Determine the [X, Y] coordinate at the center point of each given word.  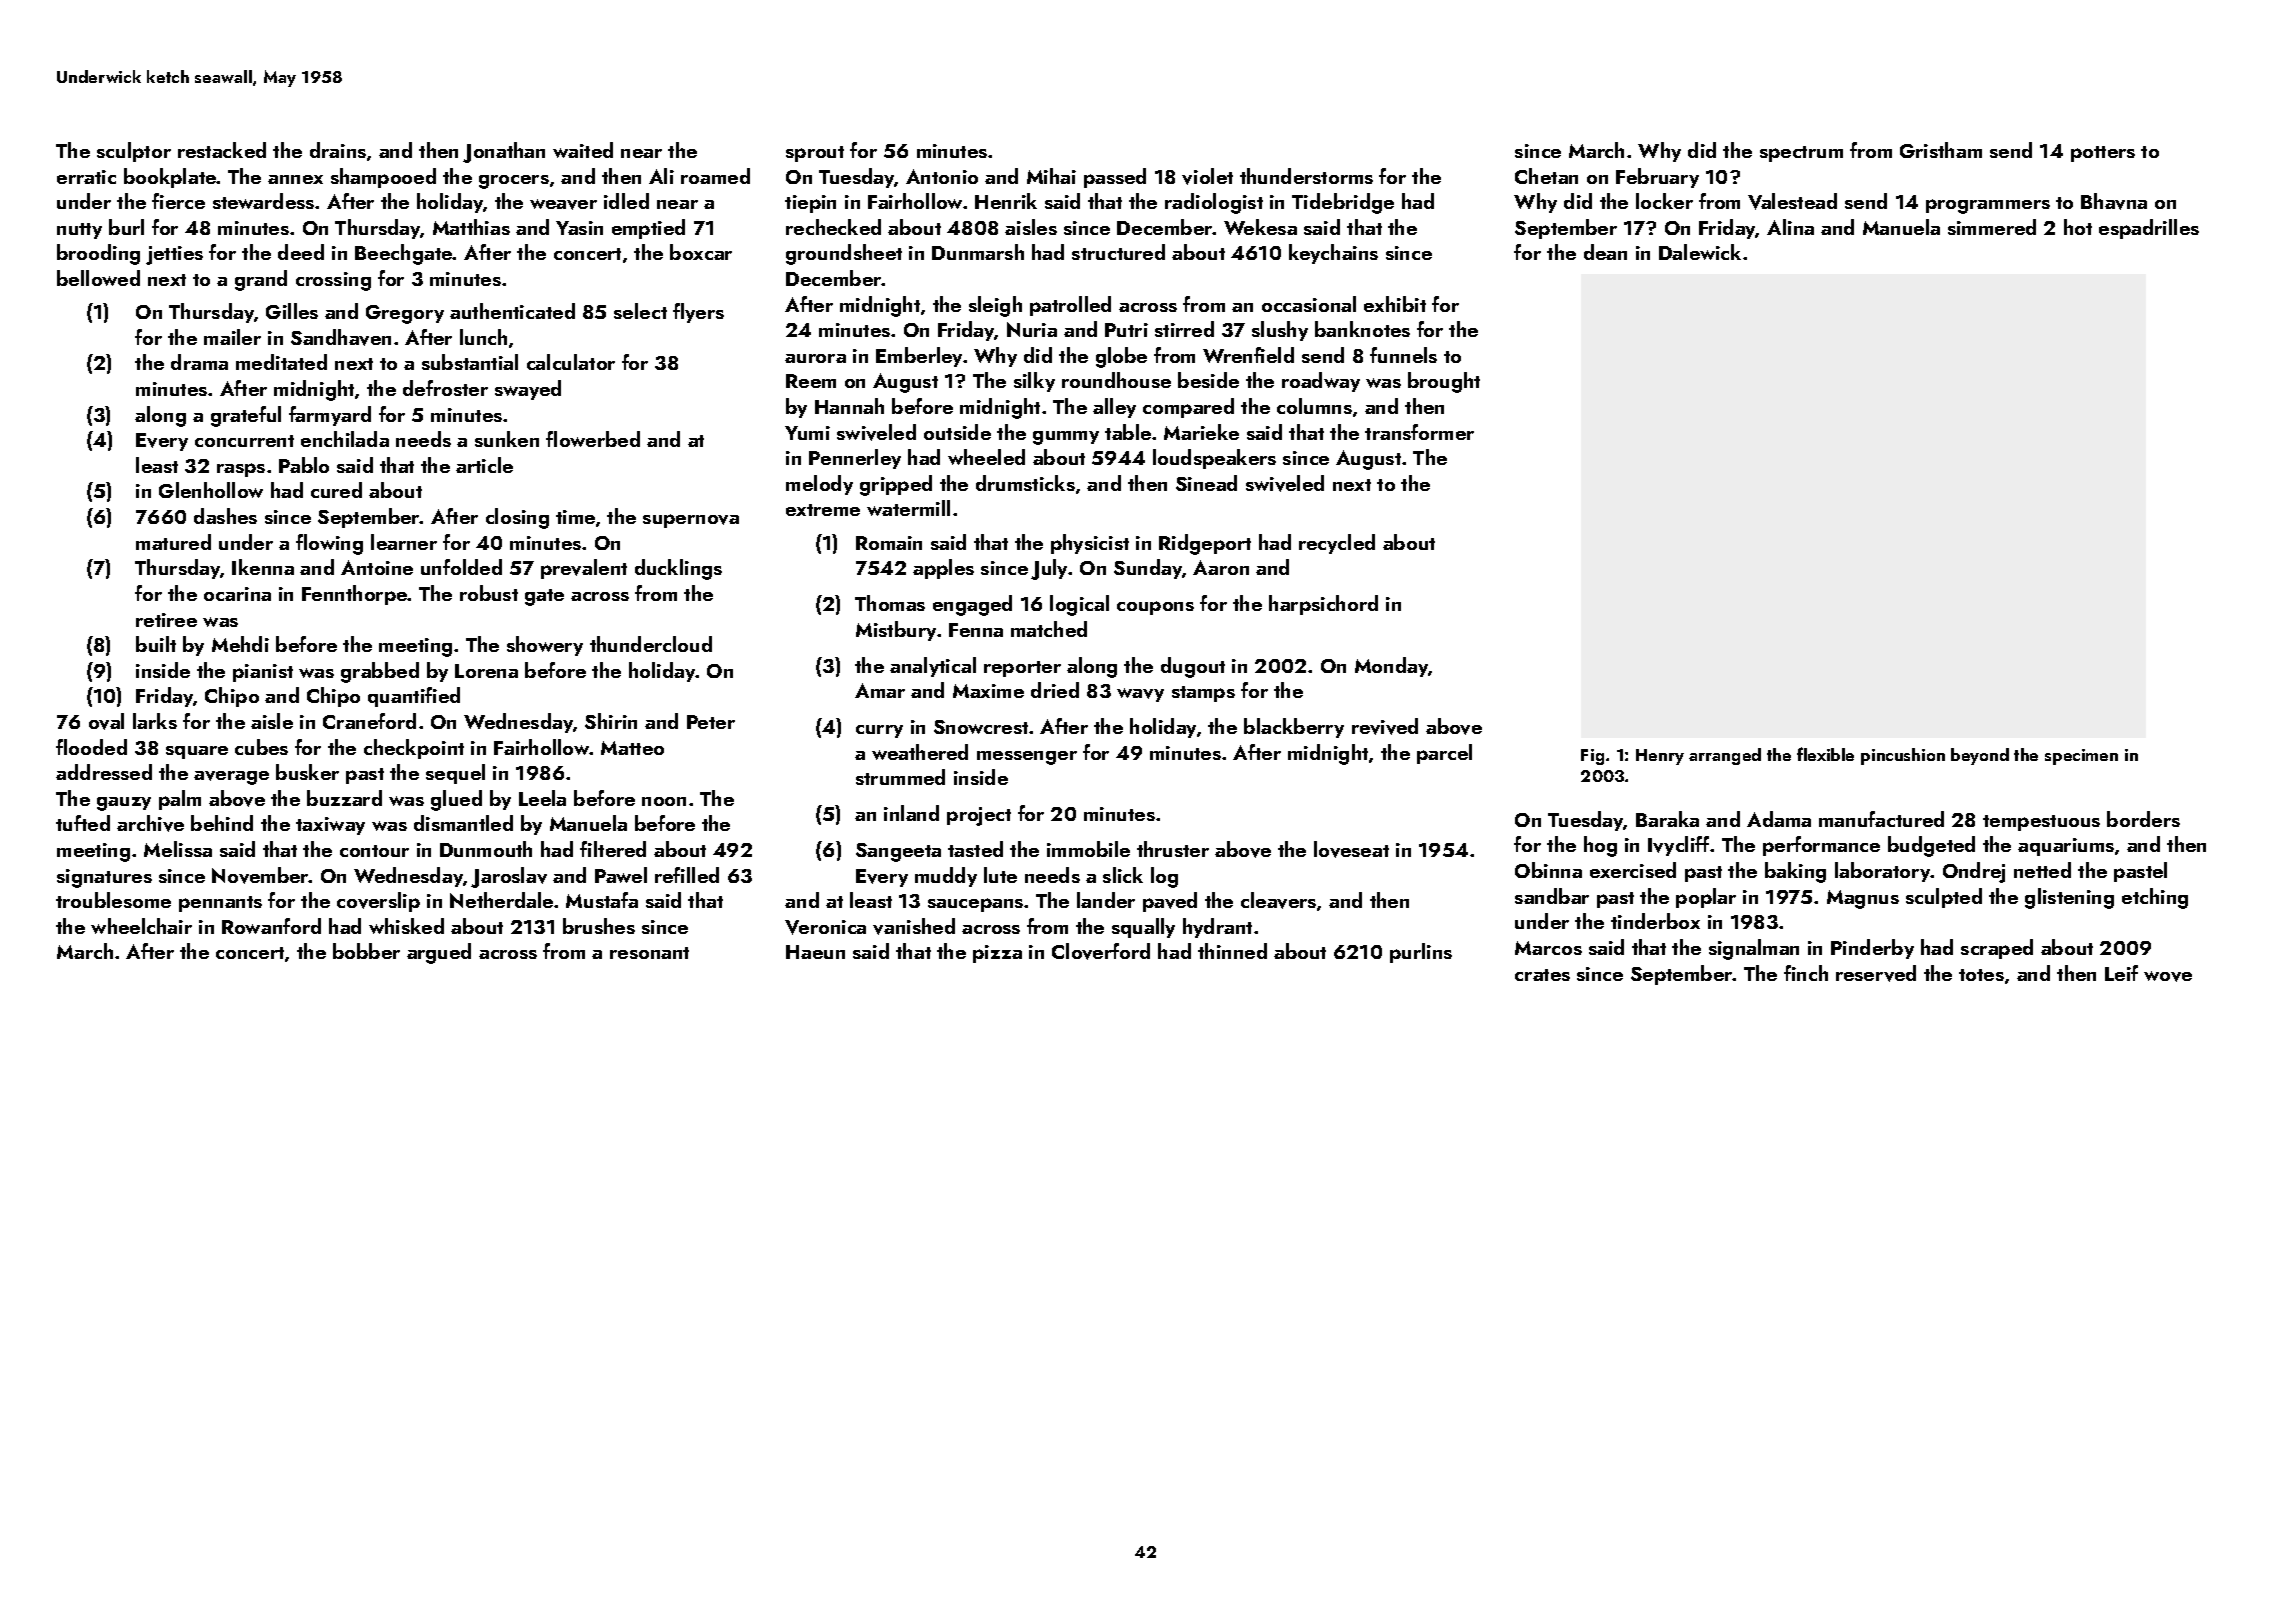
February [1657, 178]
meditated [281, 362]
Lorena [486, 671]
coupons [1155, 608]
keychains [1333, 254]
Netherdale [501, 900]
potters [2103, 154]
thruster [1173, 849]
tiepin [810, 204]
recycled [1337, 544]
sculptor [134, 152]
